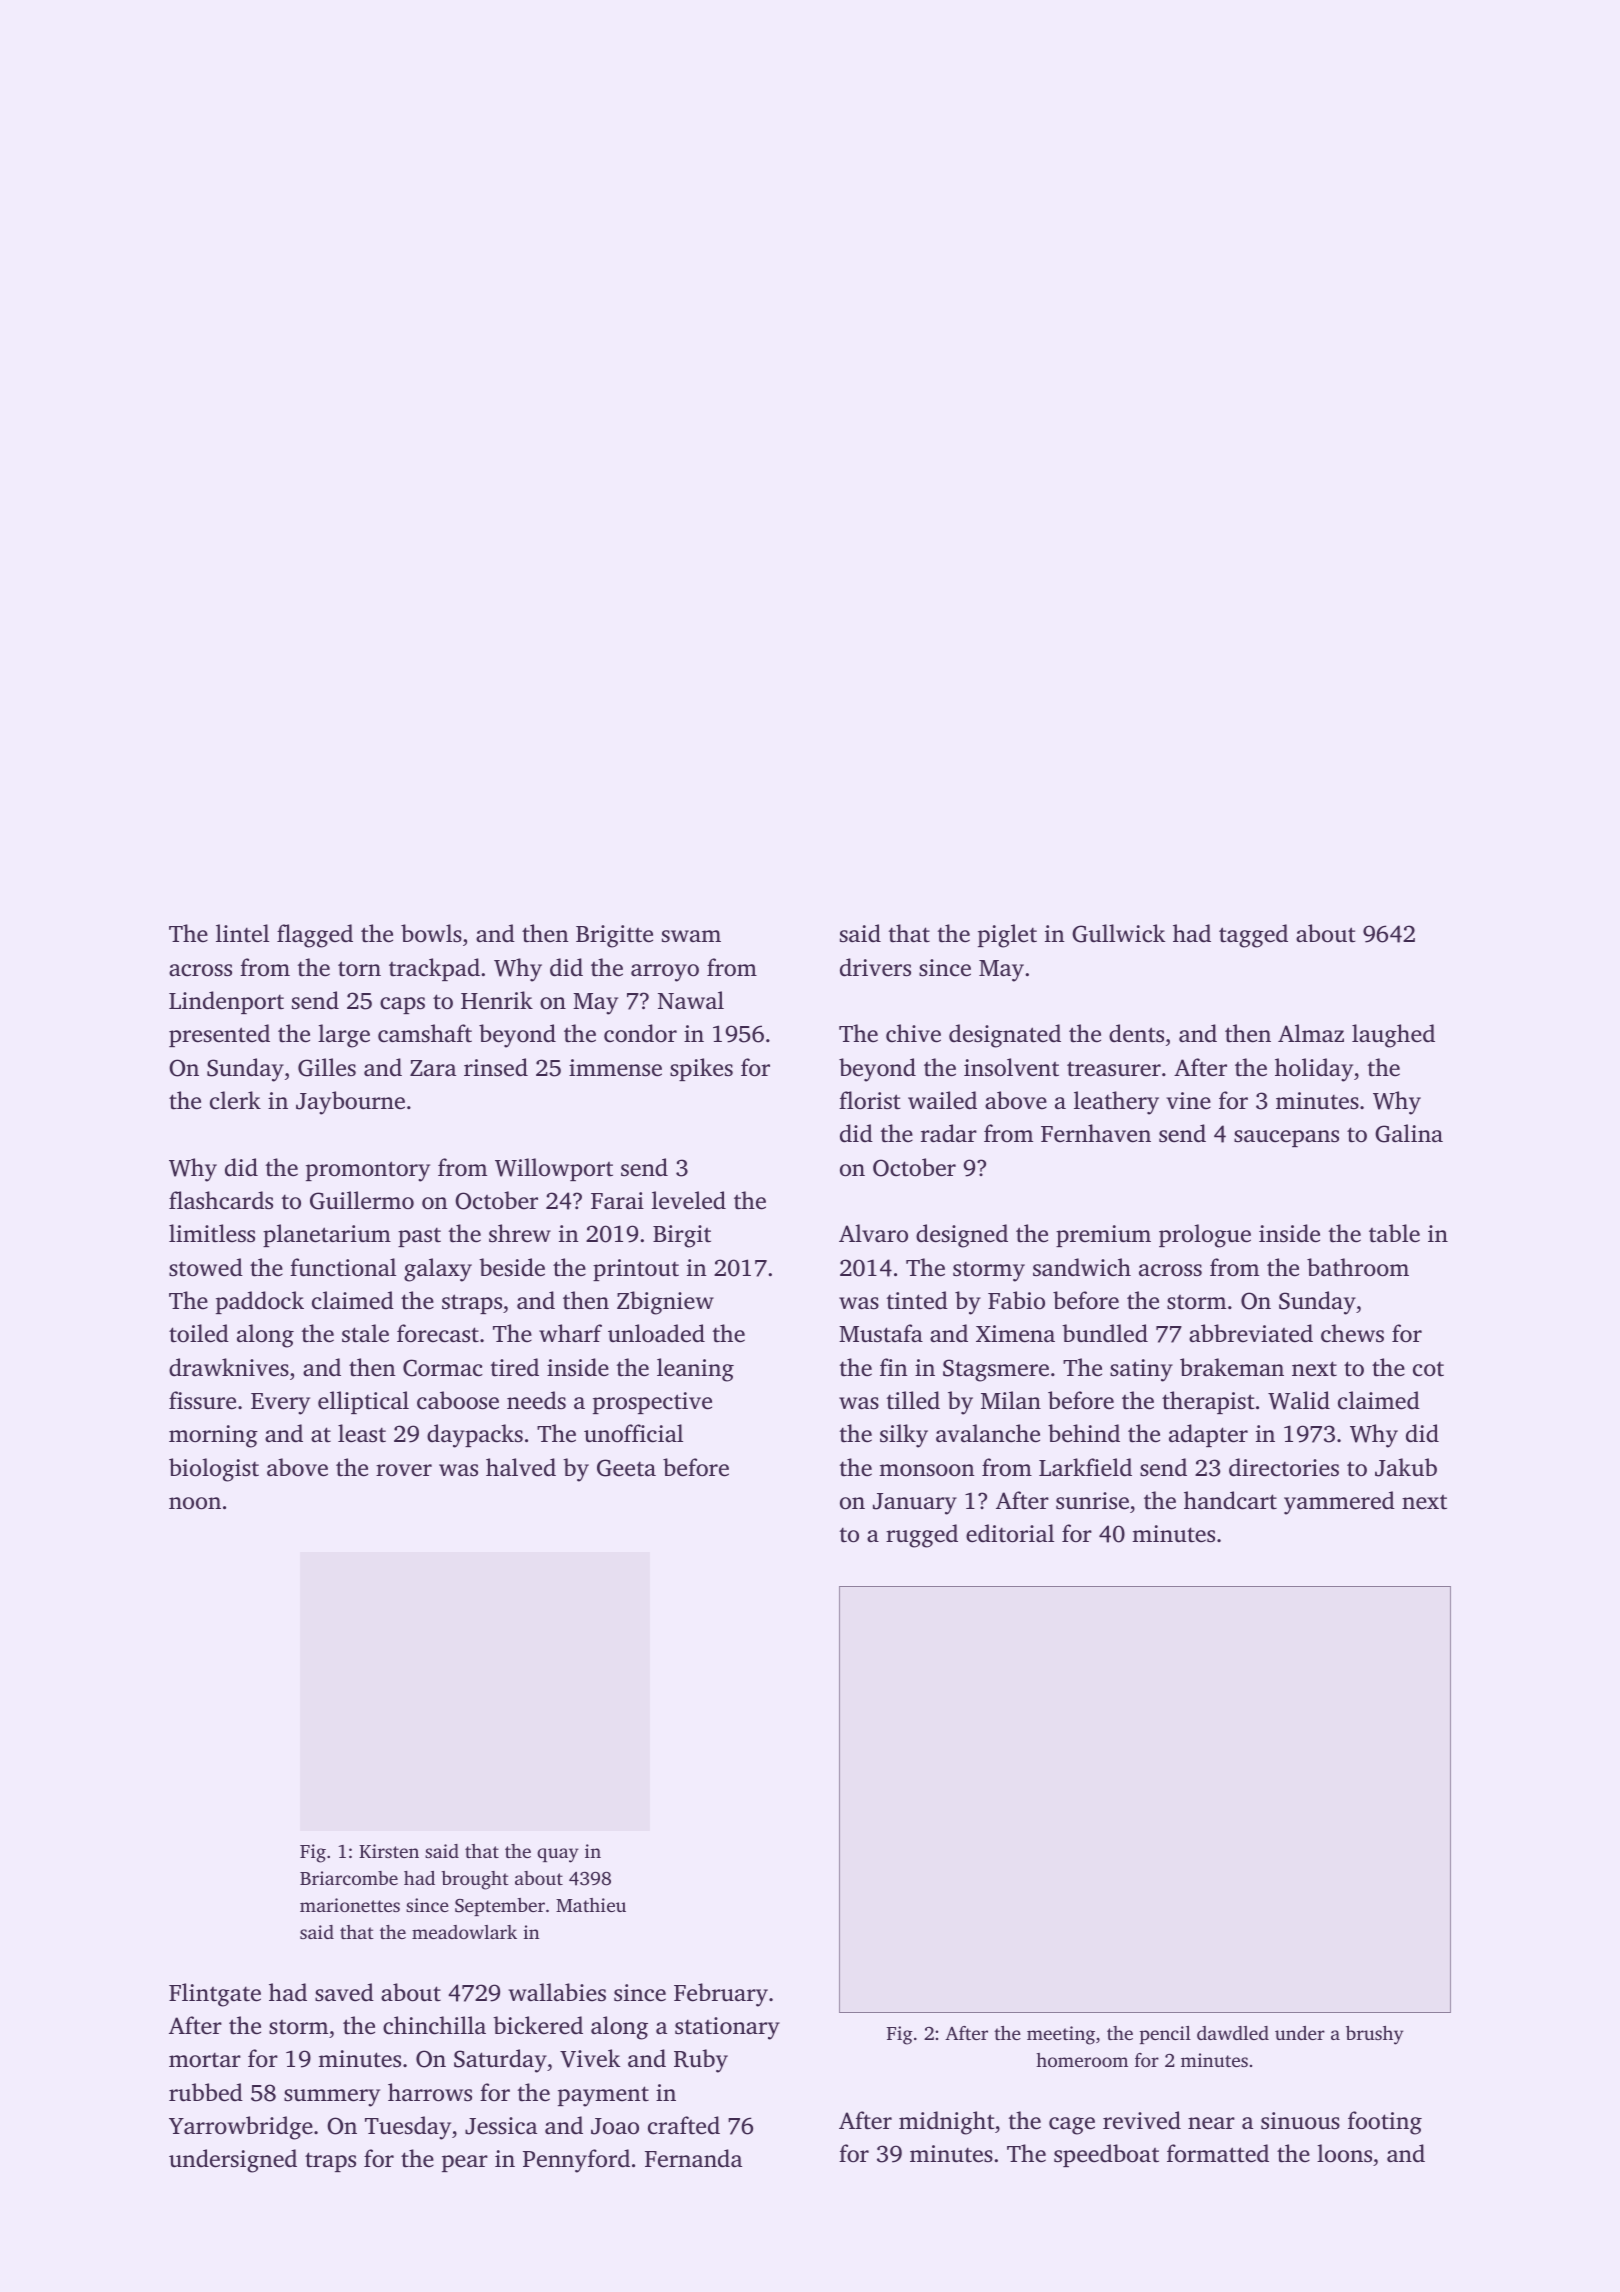 The height and width of the page is (2292, 1620). What do you see at coordinates (213, 1436) in the page?
I see `morning` at bounding box center [213, 1436].
